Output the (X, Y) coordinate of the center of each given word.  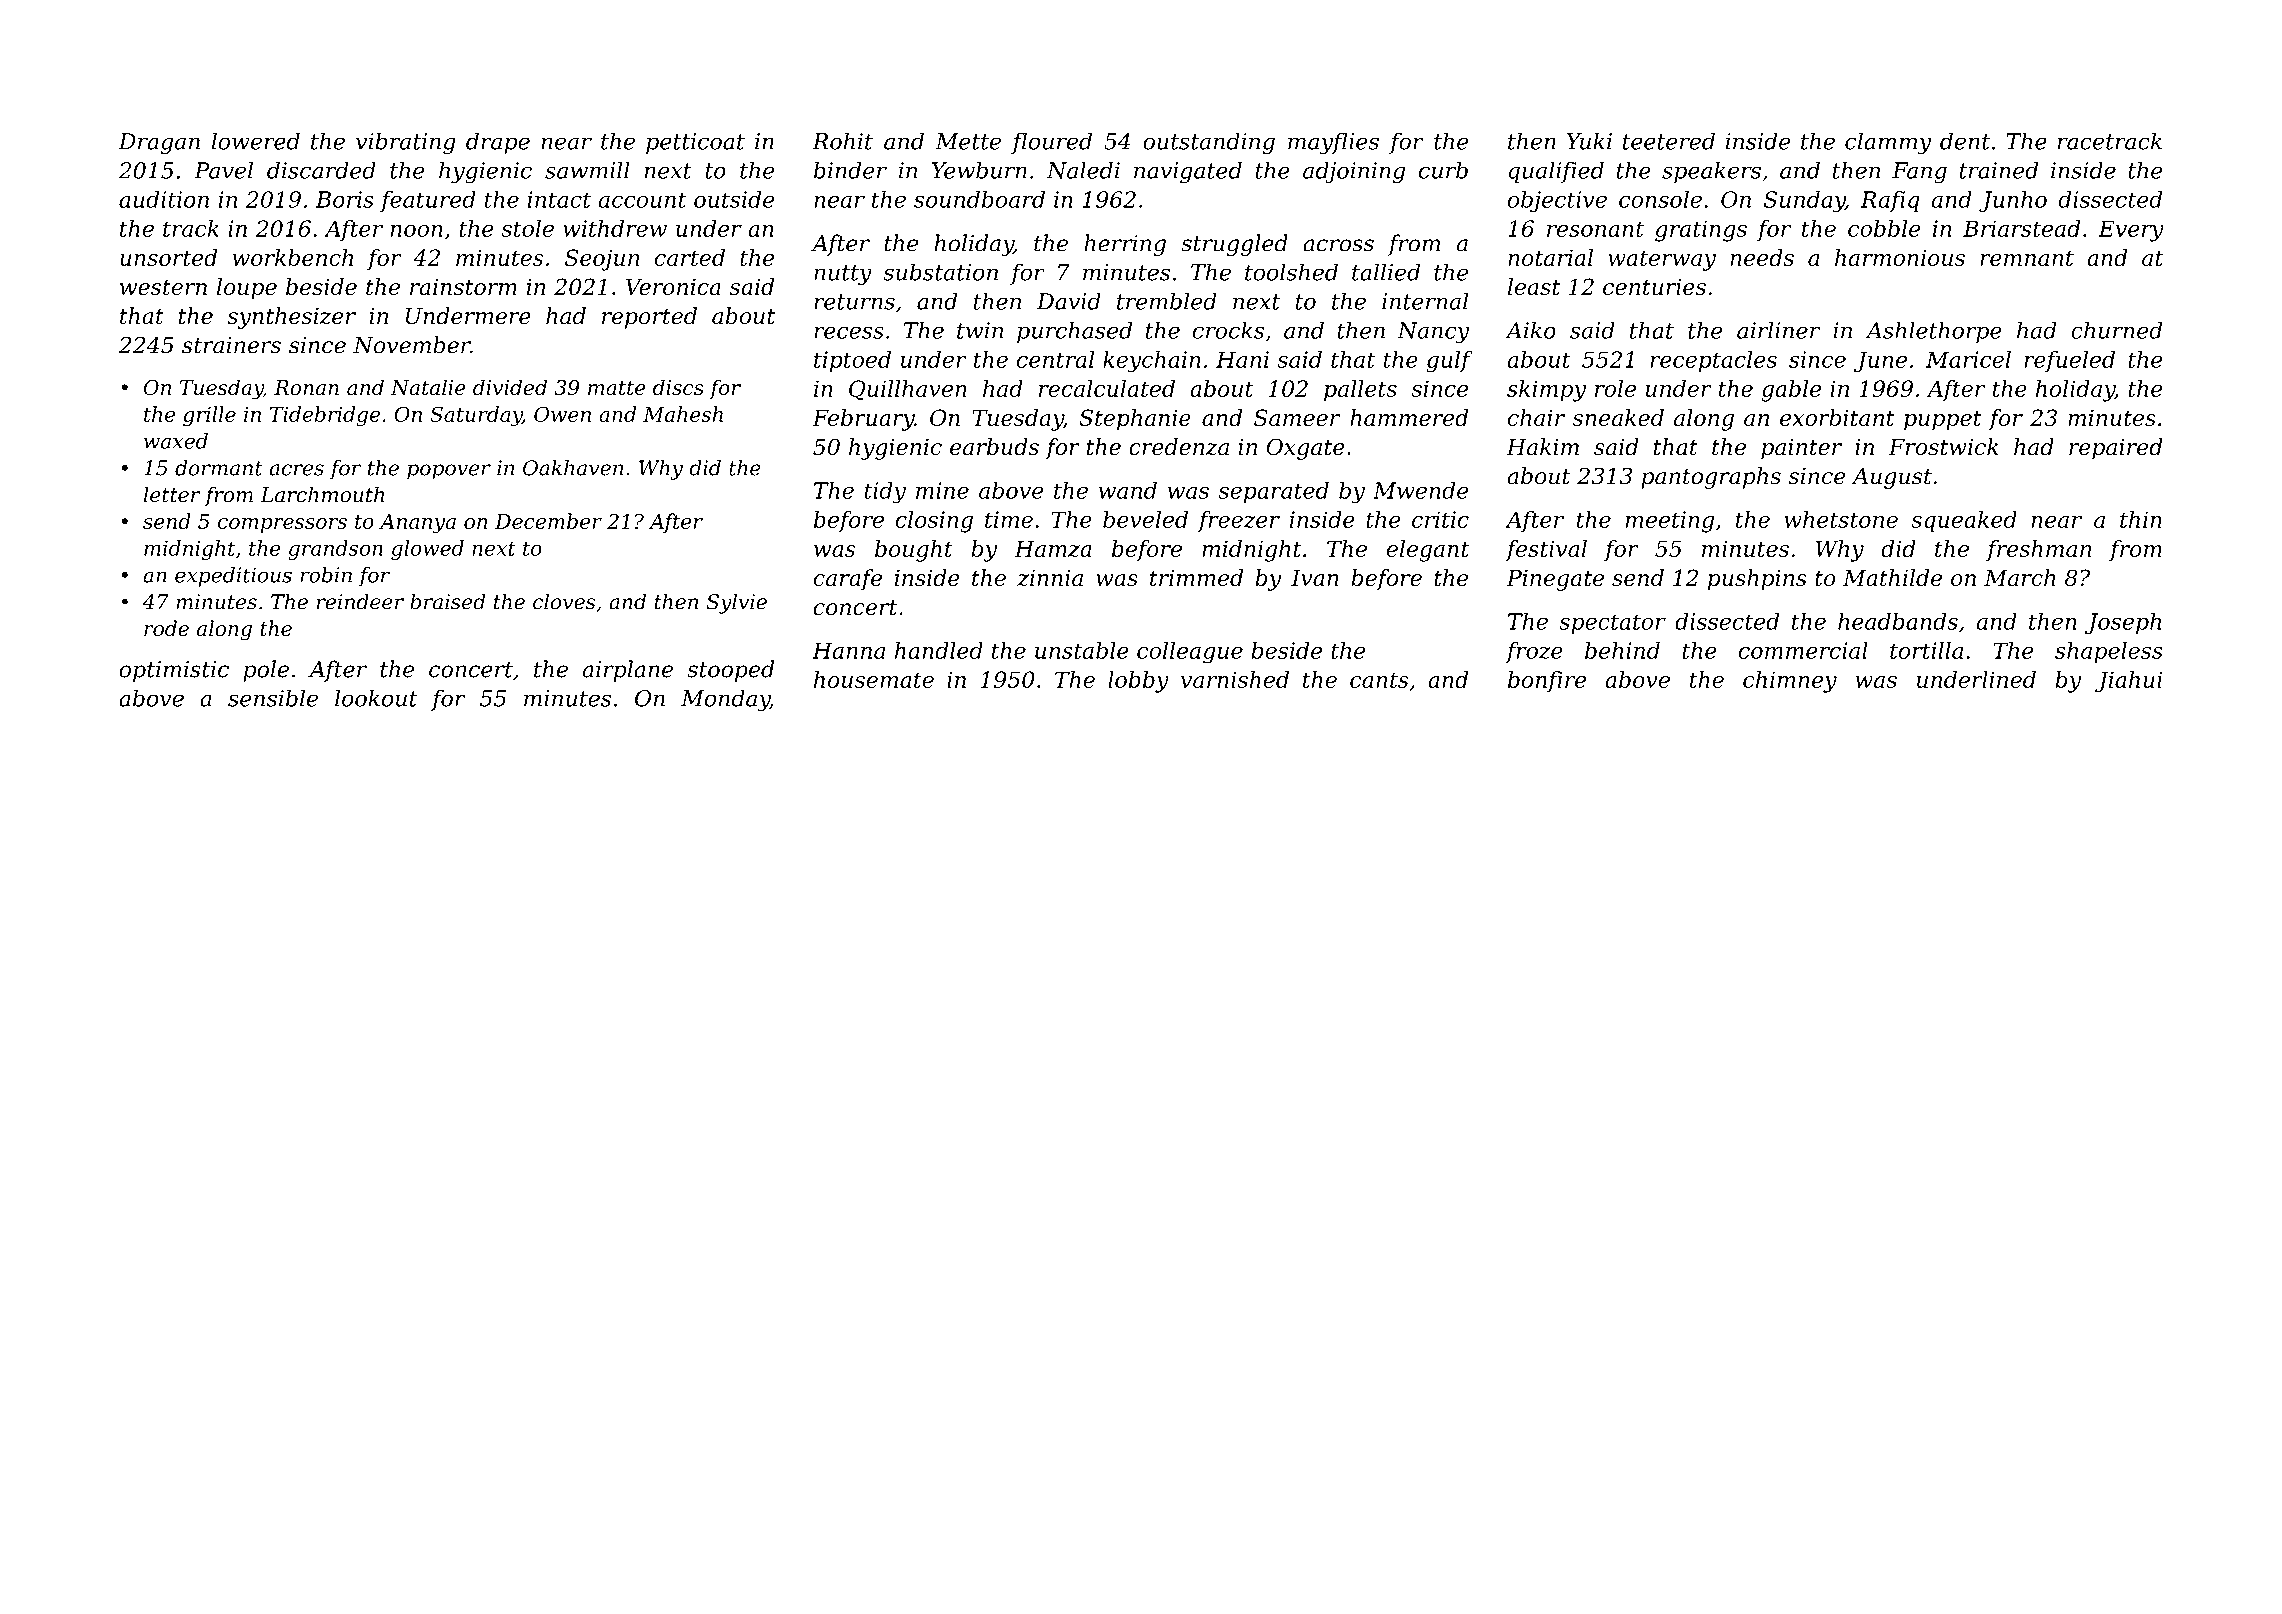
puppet (1942, 421)
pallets (1360, 391)
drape (498, 143)
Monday (725, 700)
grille (209, 416)
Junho (2013, 201)
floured (1051, 143)
